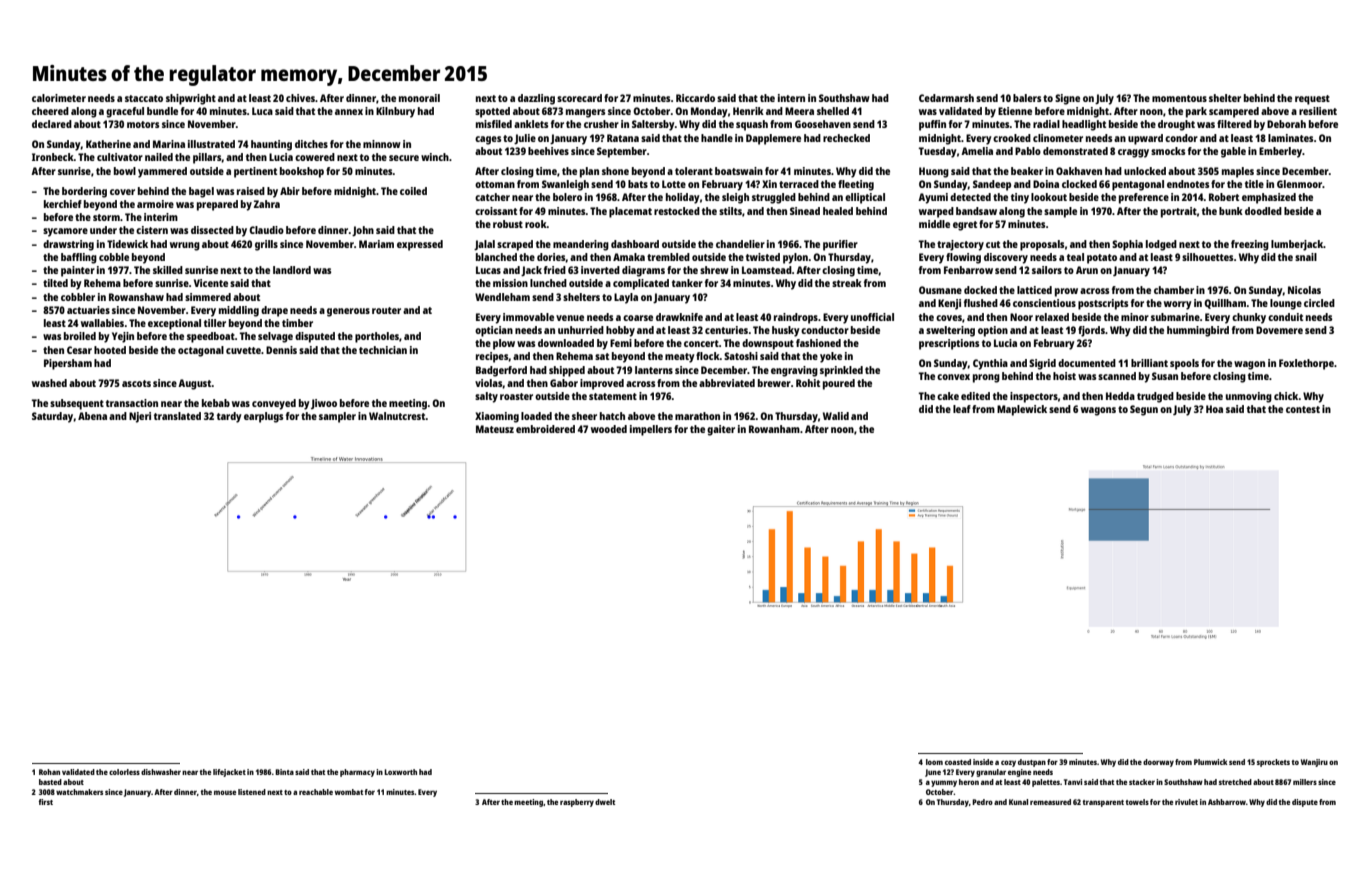  I want to click on scraped, so click(515, 245).
